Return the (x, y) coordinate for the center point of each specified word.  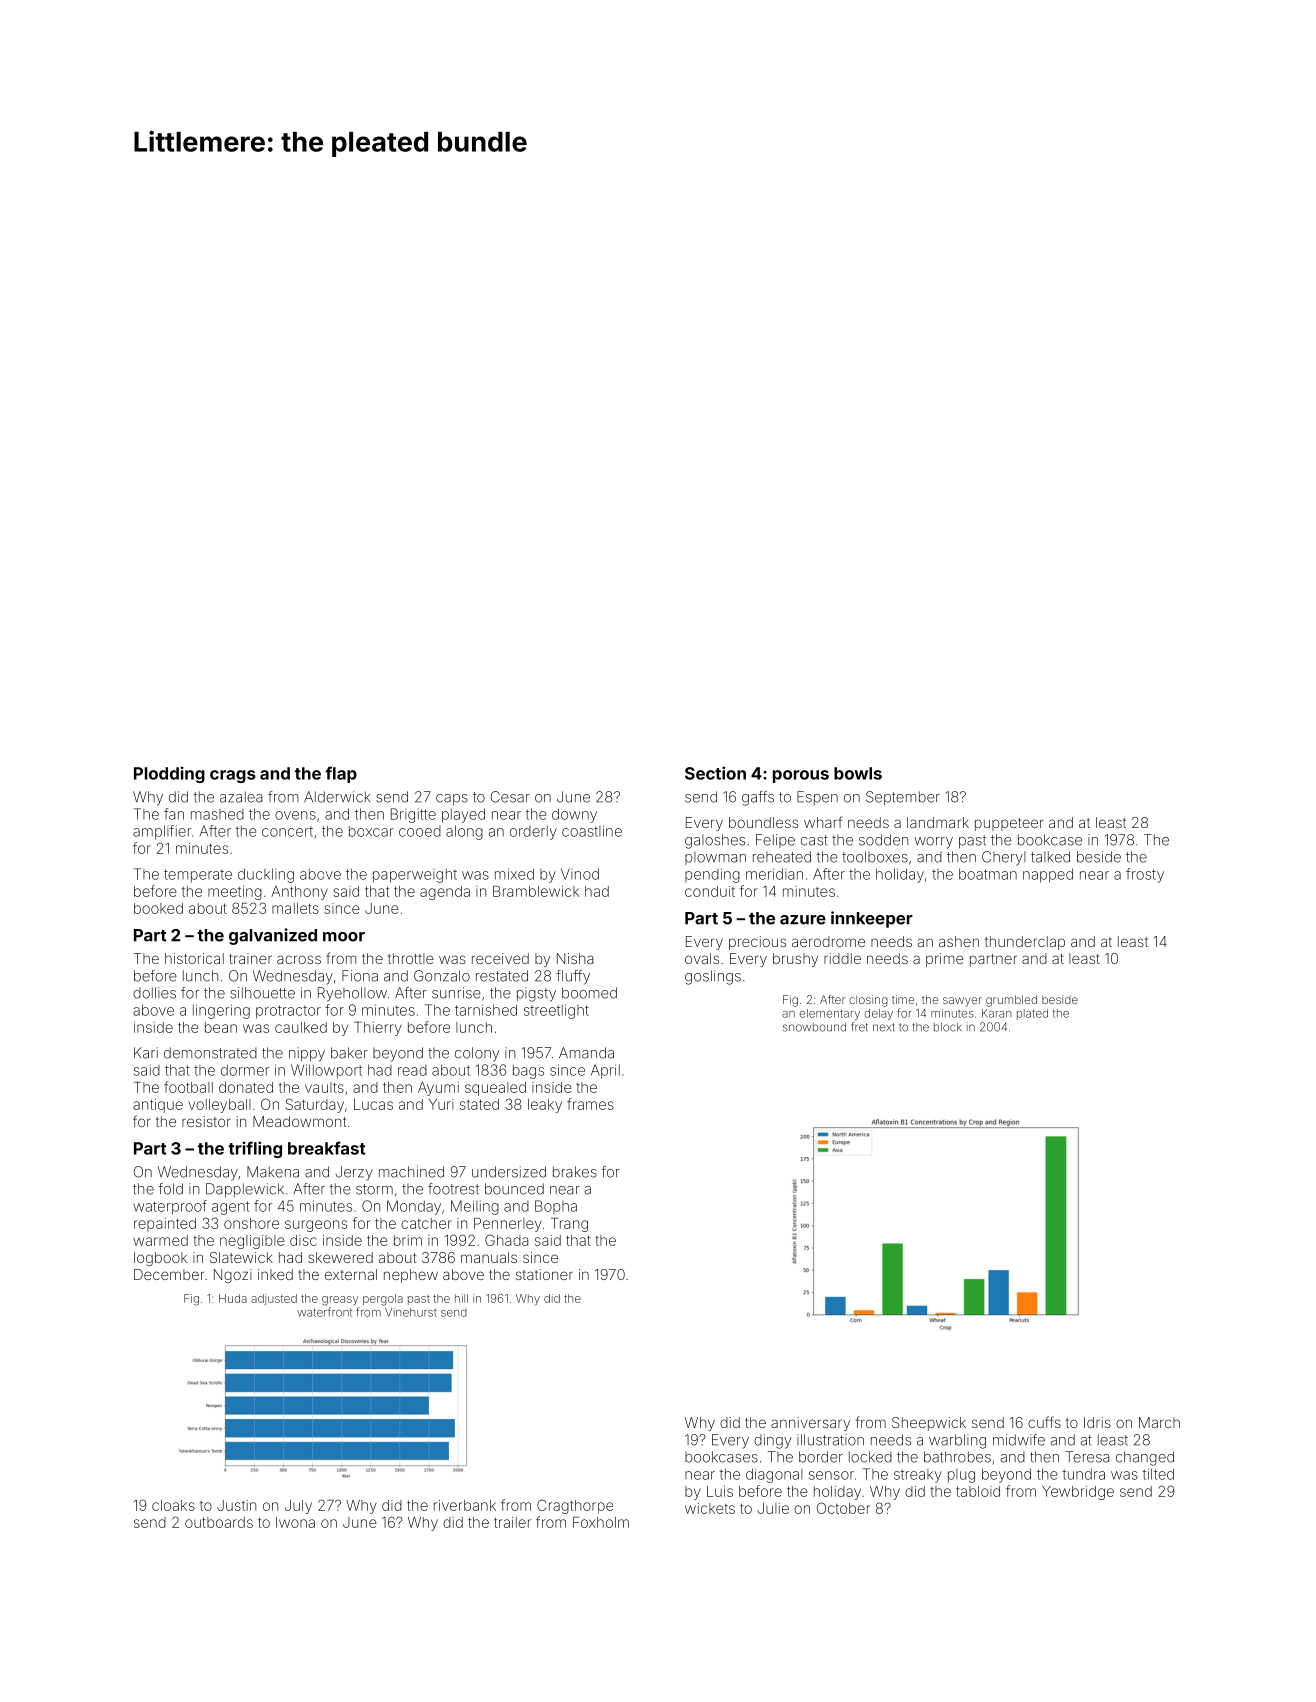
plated (1032, 1014)
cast (814, 840)
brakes (575, 1172)
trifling (255, 1149)
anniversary (810, 1424)
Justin (236, 1505)
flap (341, 774)
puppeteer (1009, 824)
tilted (1158, 1474)
